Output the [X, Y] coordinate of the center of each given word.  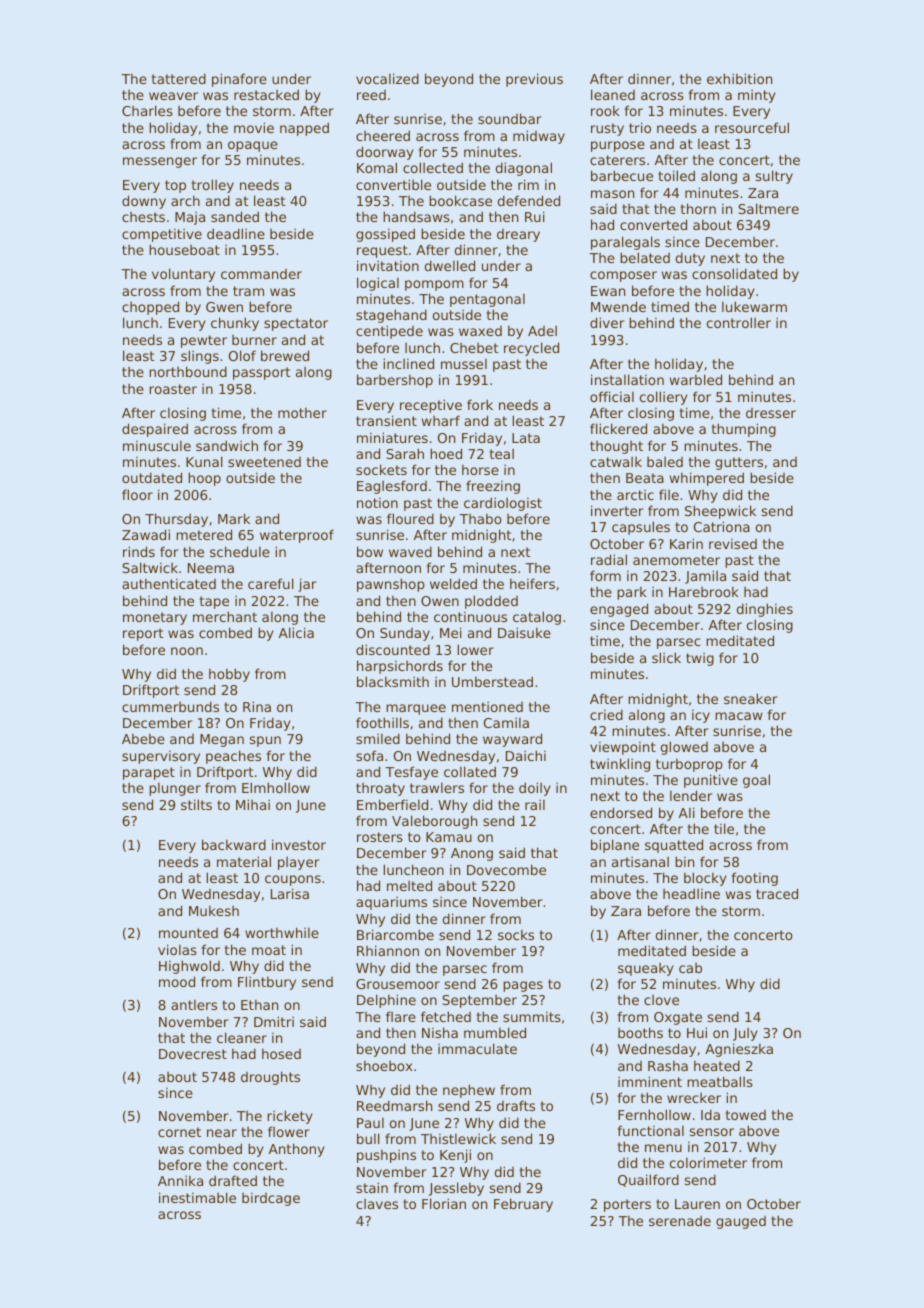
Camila [506, 722]
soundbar [509, 118]
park [632, 593]
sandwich [227, 445]
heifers [532, 583]
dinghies [765, 610]
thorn [698, 208]
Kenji [455, 1156]
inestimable [197, 1197]
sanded [235, 216]
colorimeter [708, 1162]
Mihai [253, 804]
